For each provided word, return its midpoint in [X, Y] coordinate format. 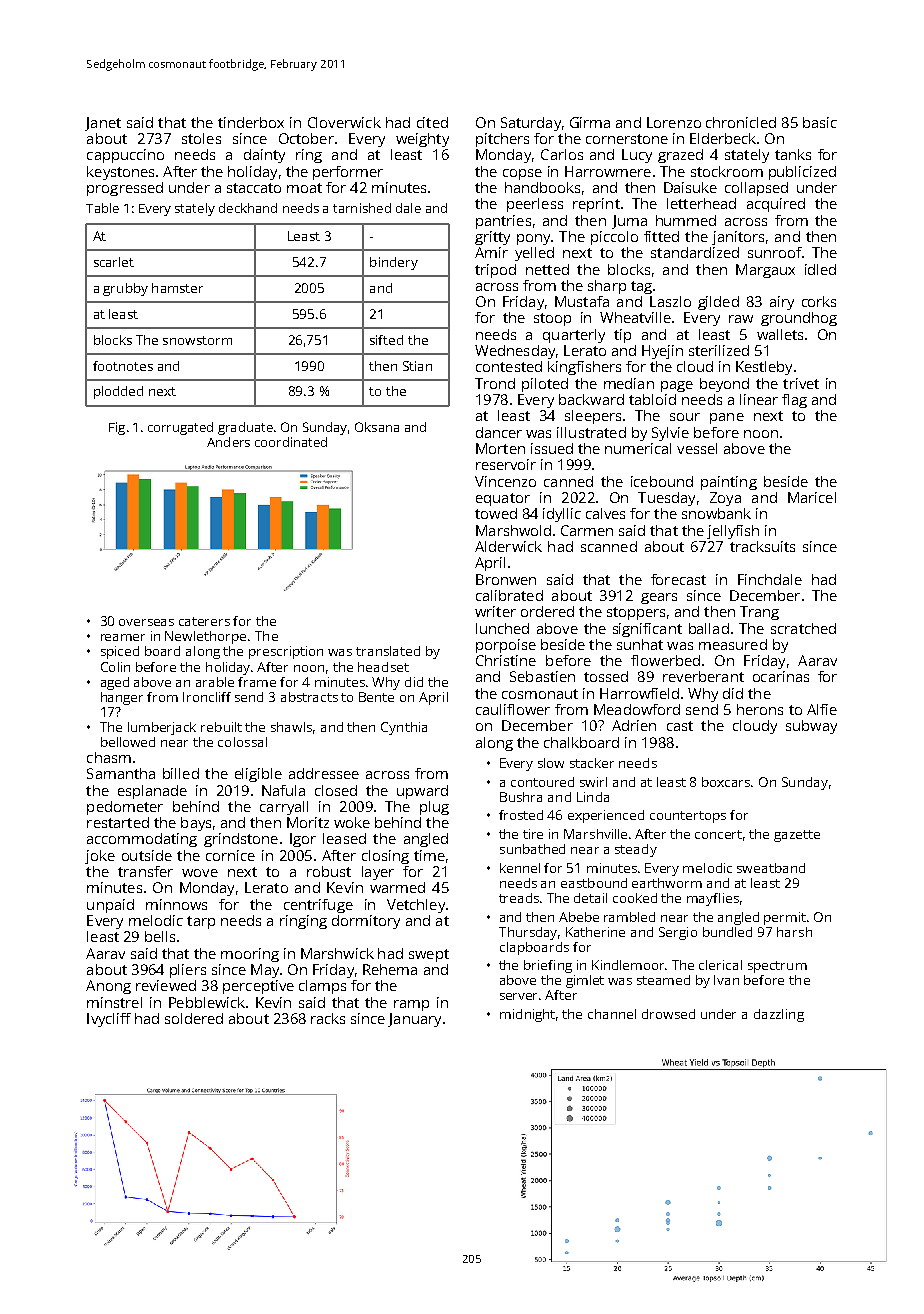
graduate [245, 428]
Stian [417, 366]
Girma [590, 122]
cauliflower [513, 709]
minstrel [114, 1002]
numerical [638, 448]
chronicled [741, 122]
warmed [397, 887]
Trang [759, 613]
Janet [103, 124]
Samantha [121, 773]
